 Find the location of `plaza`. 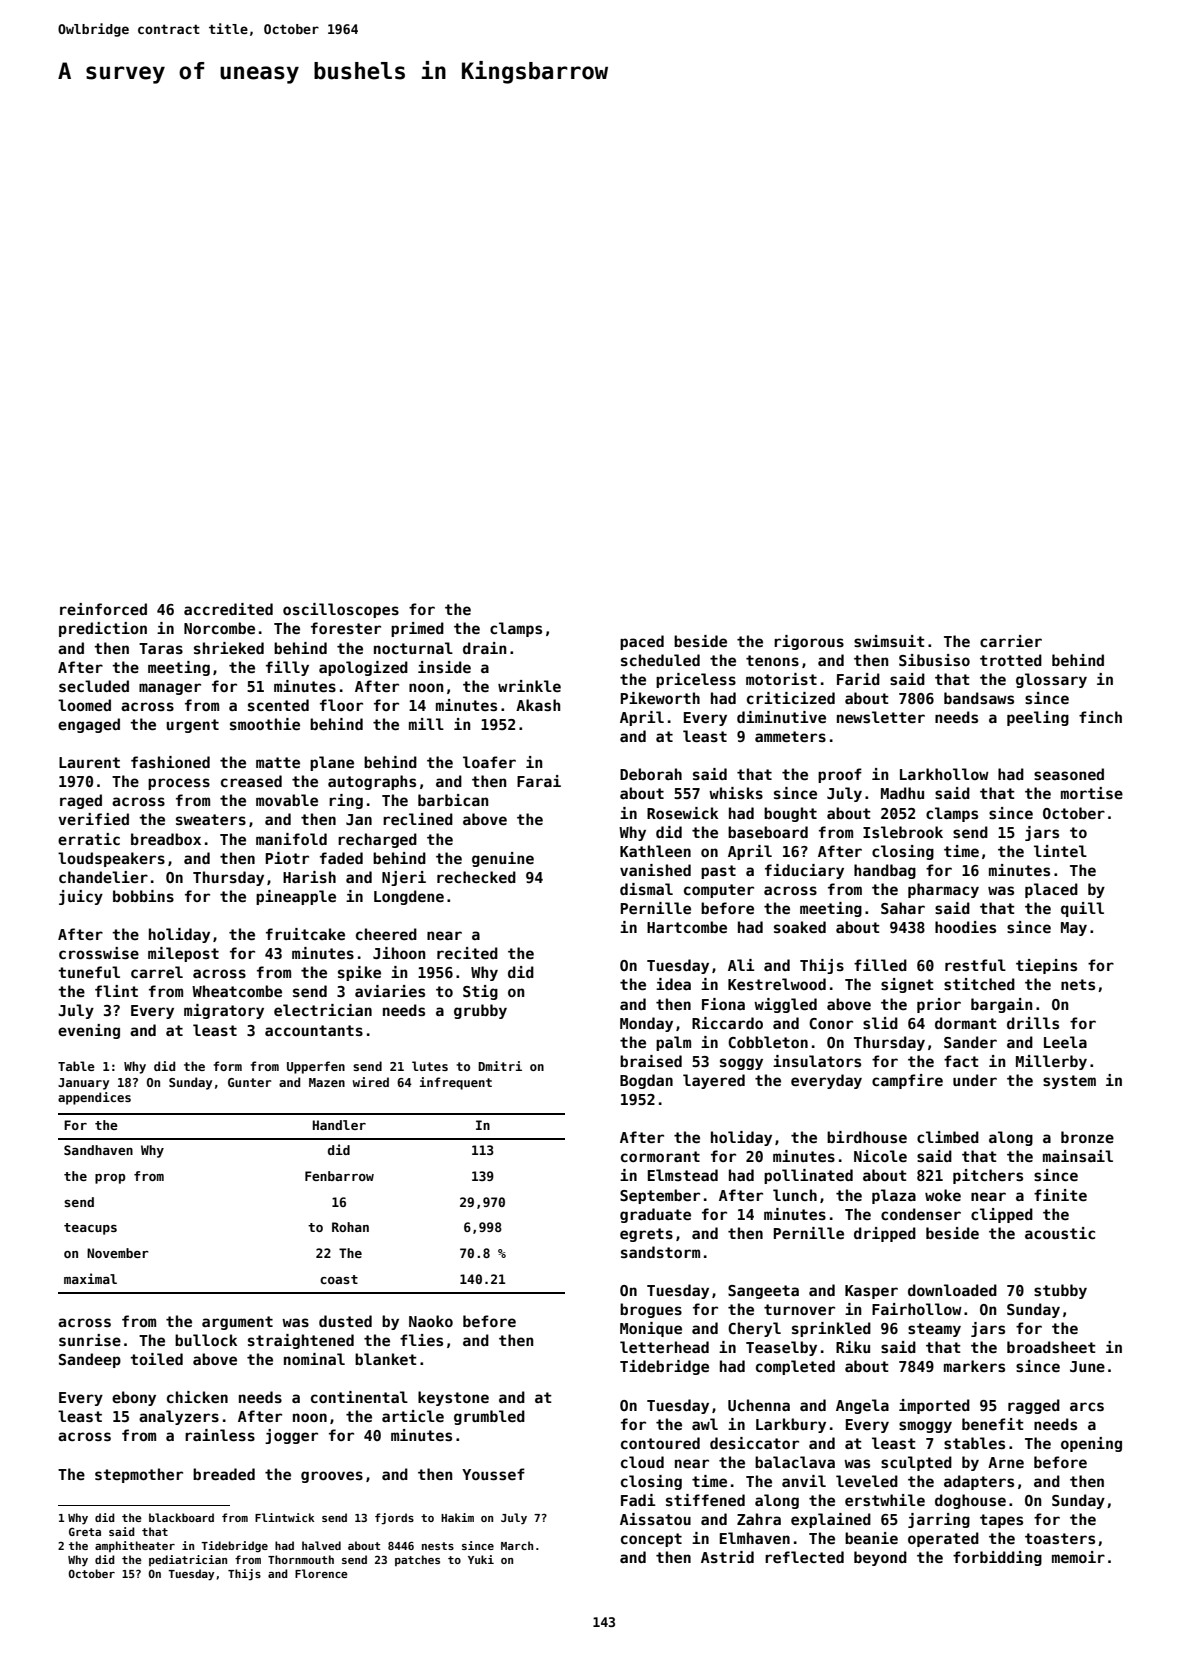

plaza is located at coordinates (894, 1196).
